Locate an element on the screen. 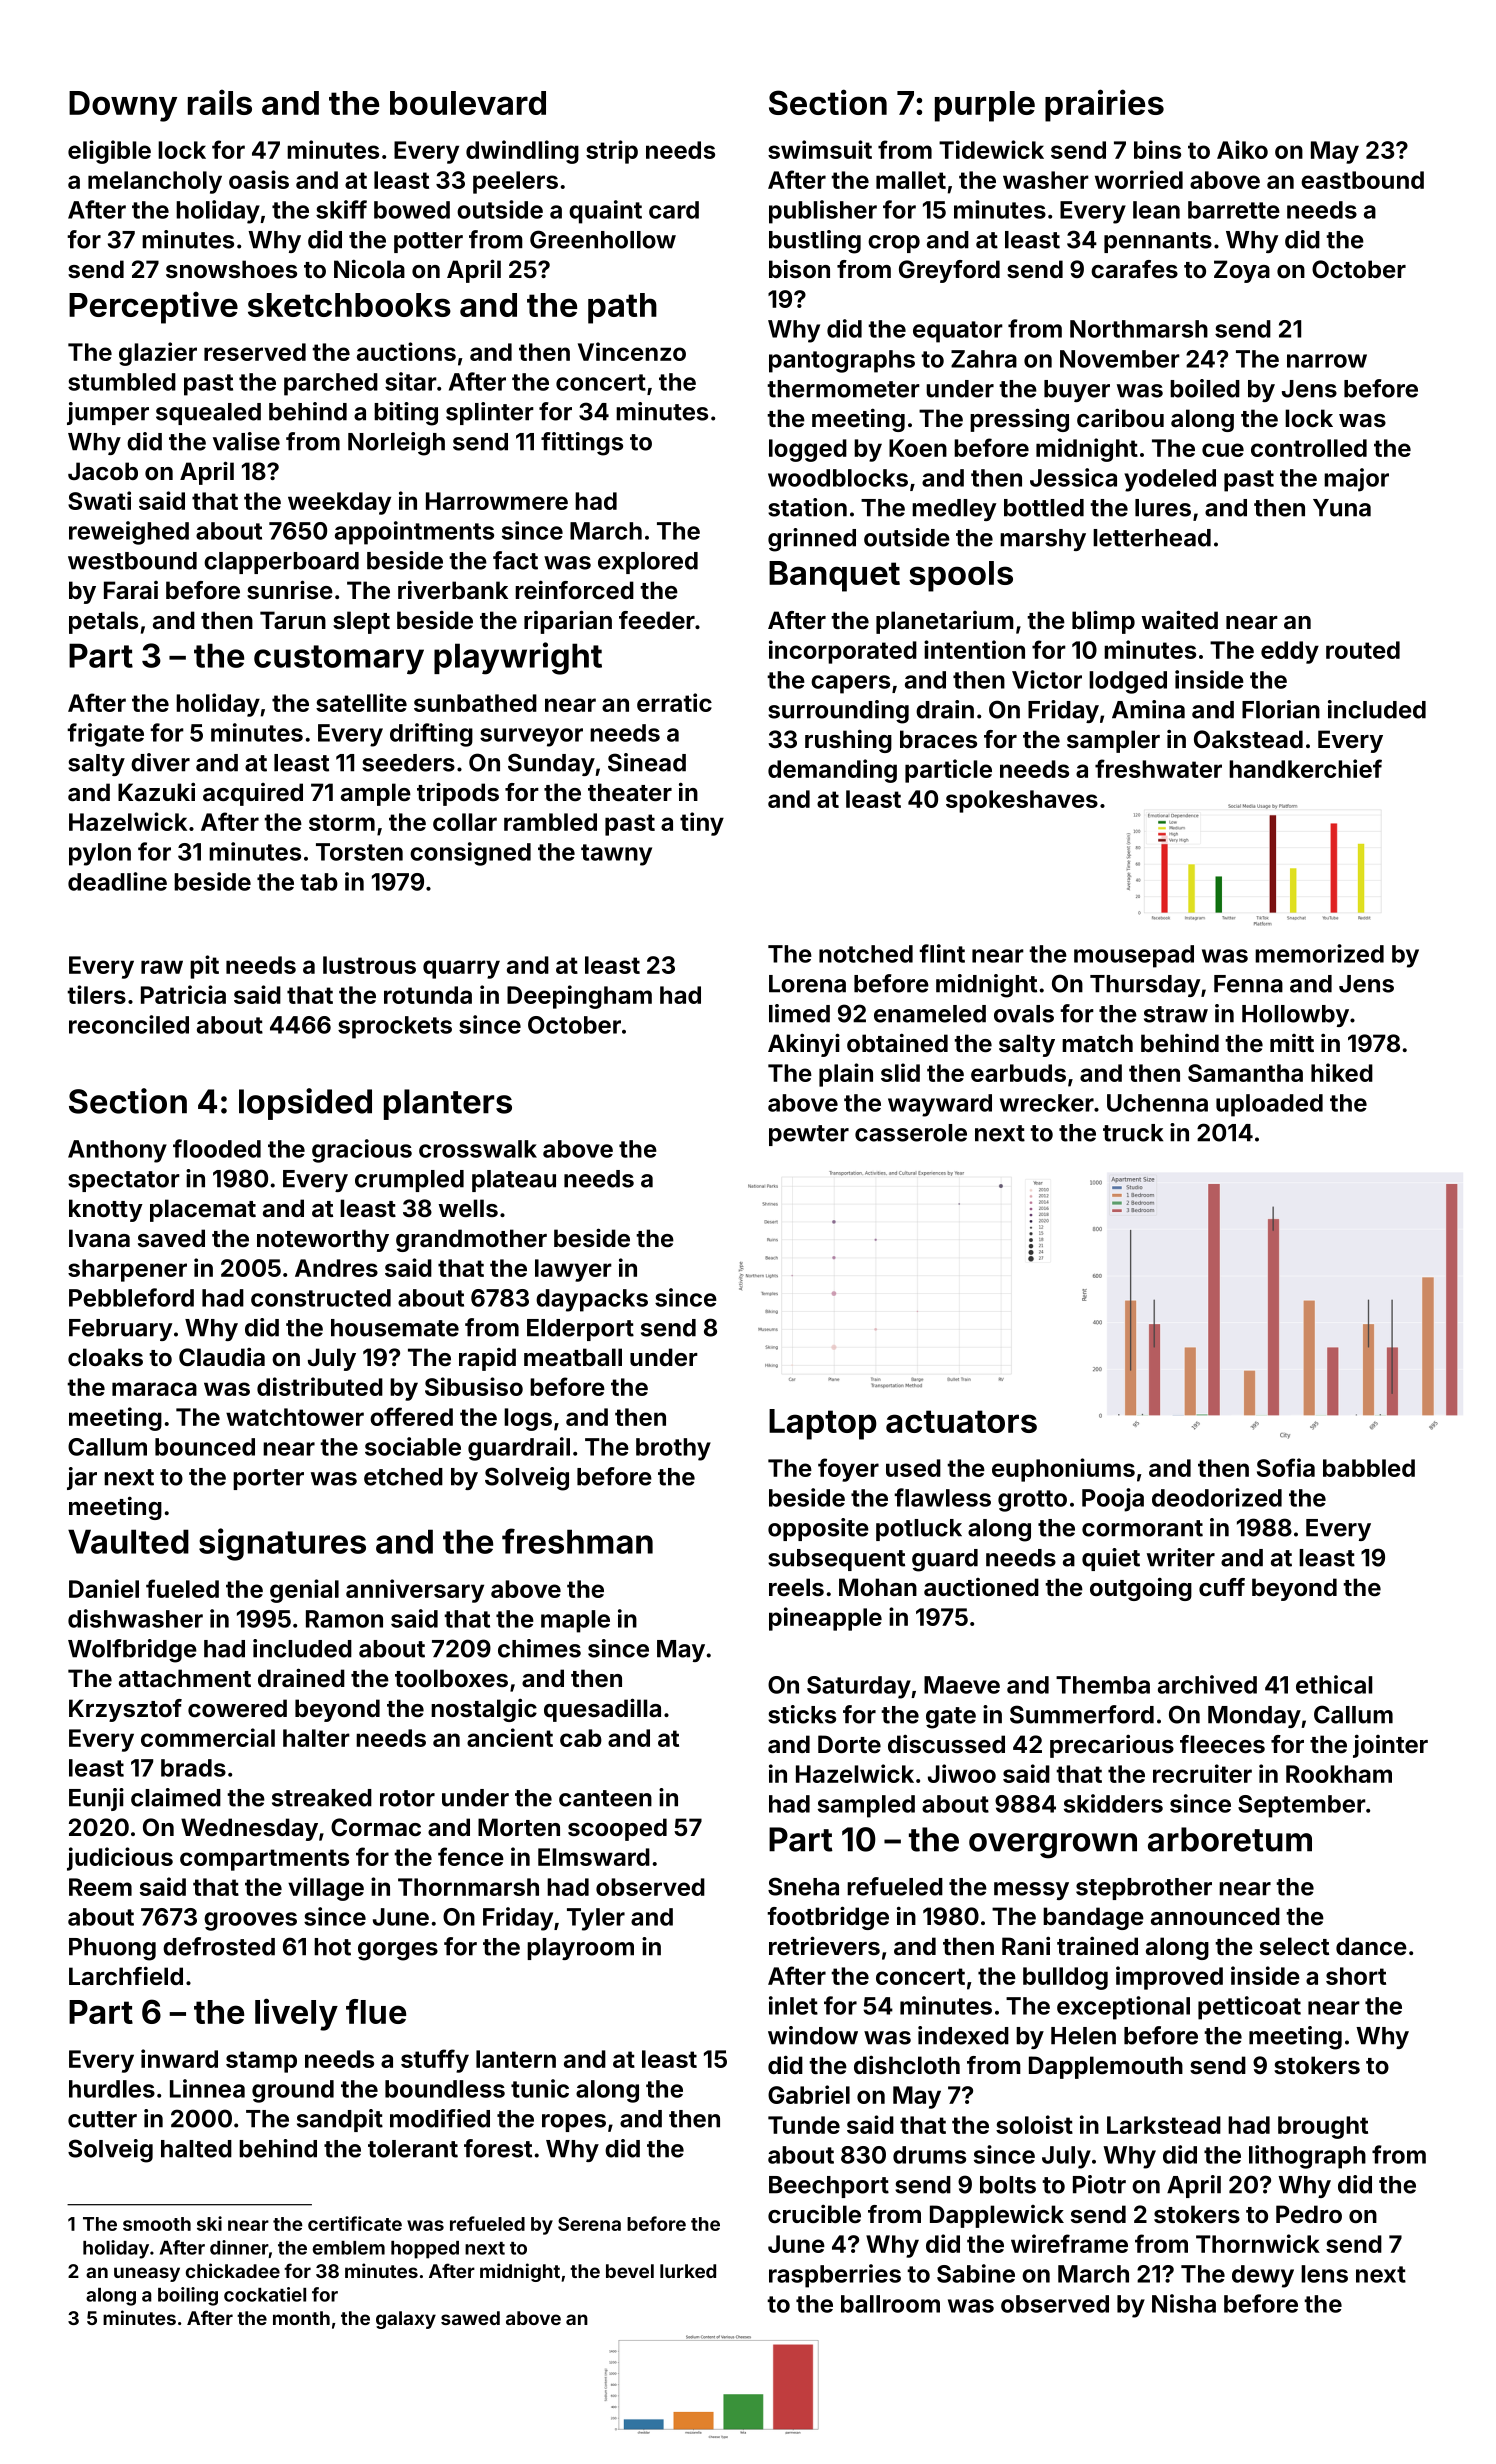 This screenshot has width=1496, height=2464. skidders is located at coordinates (1113, 1803).
